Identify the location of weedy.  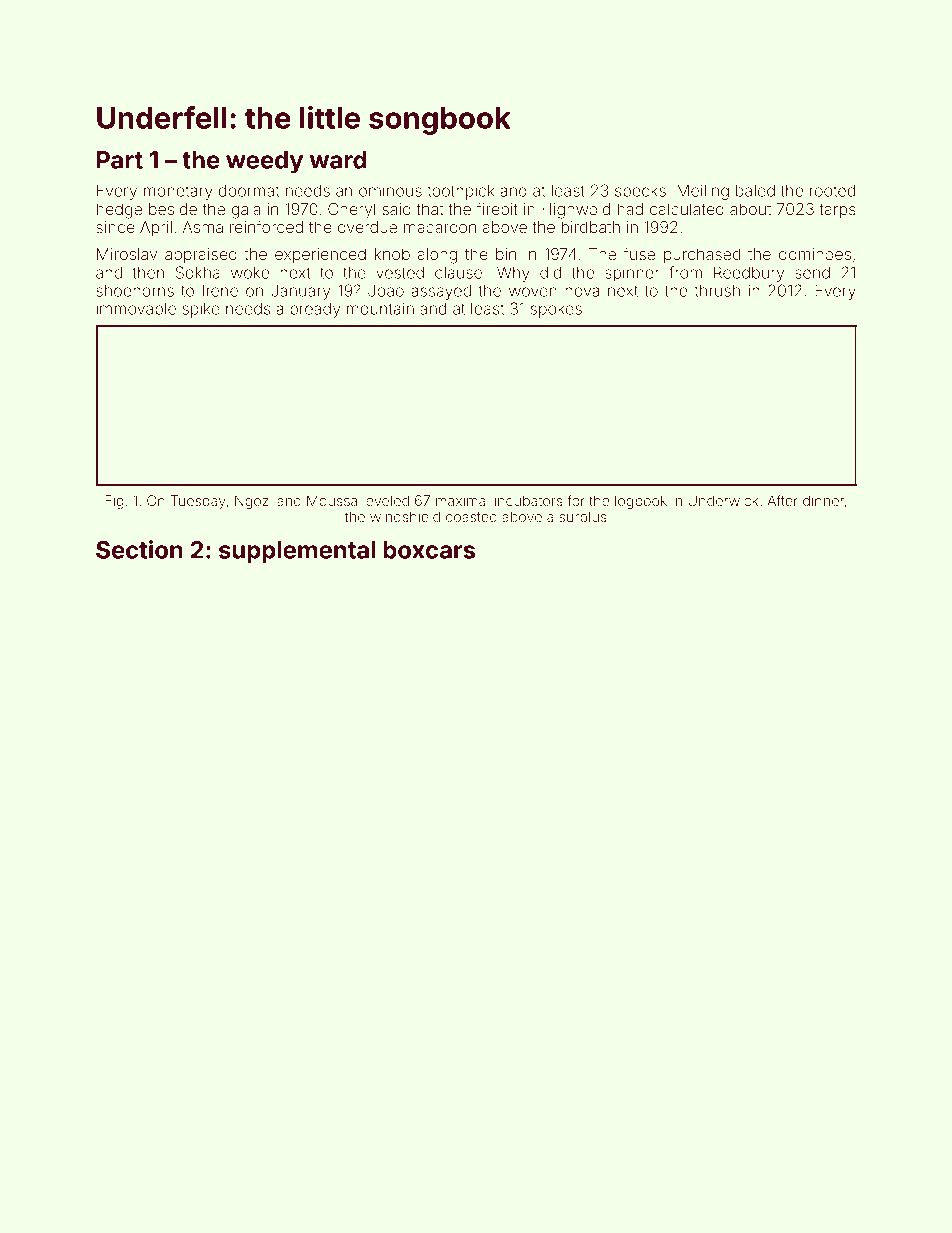
(264, 162).
